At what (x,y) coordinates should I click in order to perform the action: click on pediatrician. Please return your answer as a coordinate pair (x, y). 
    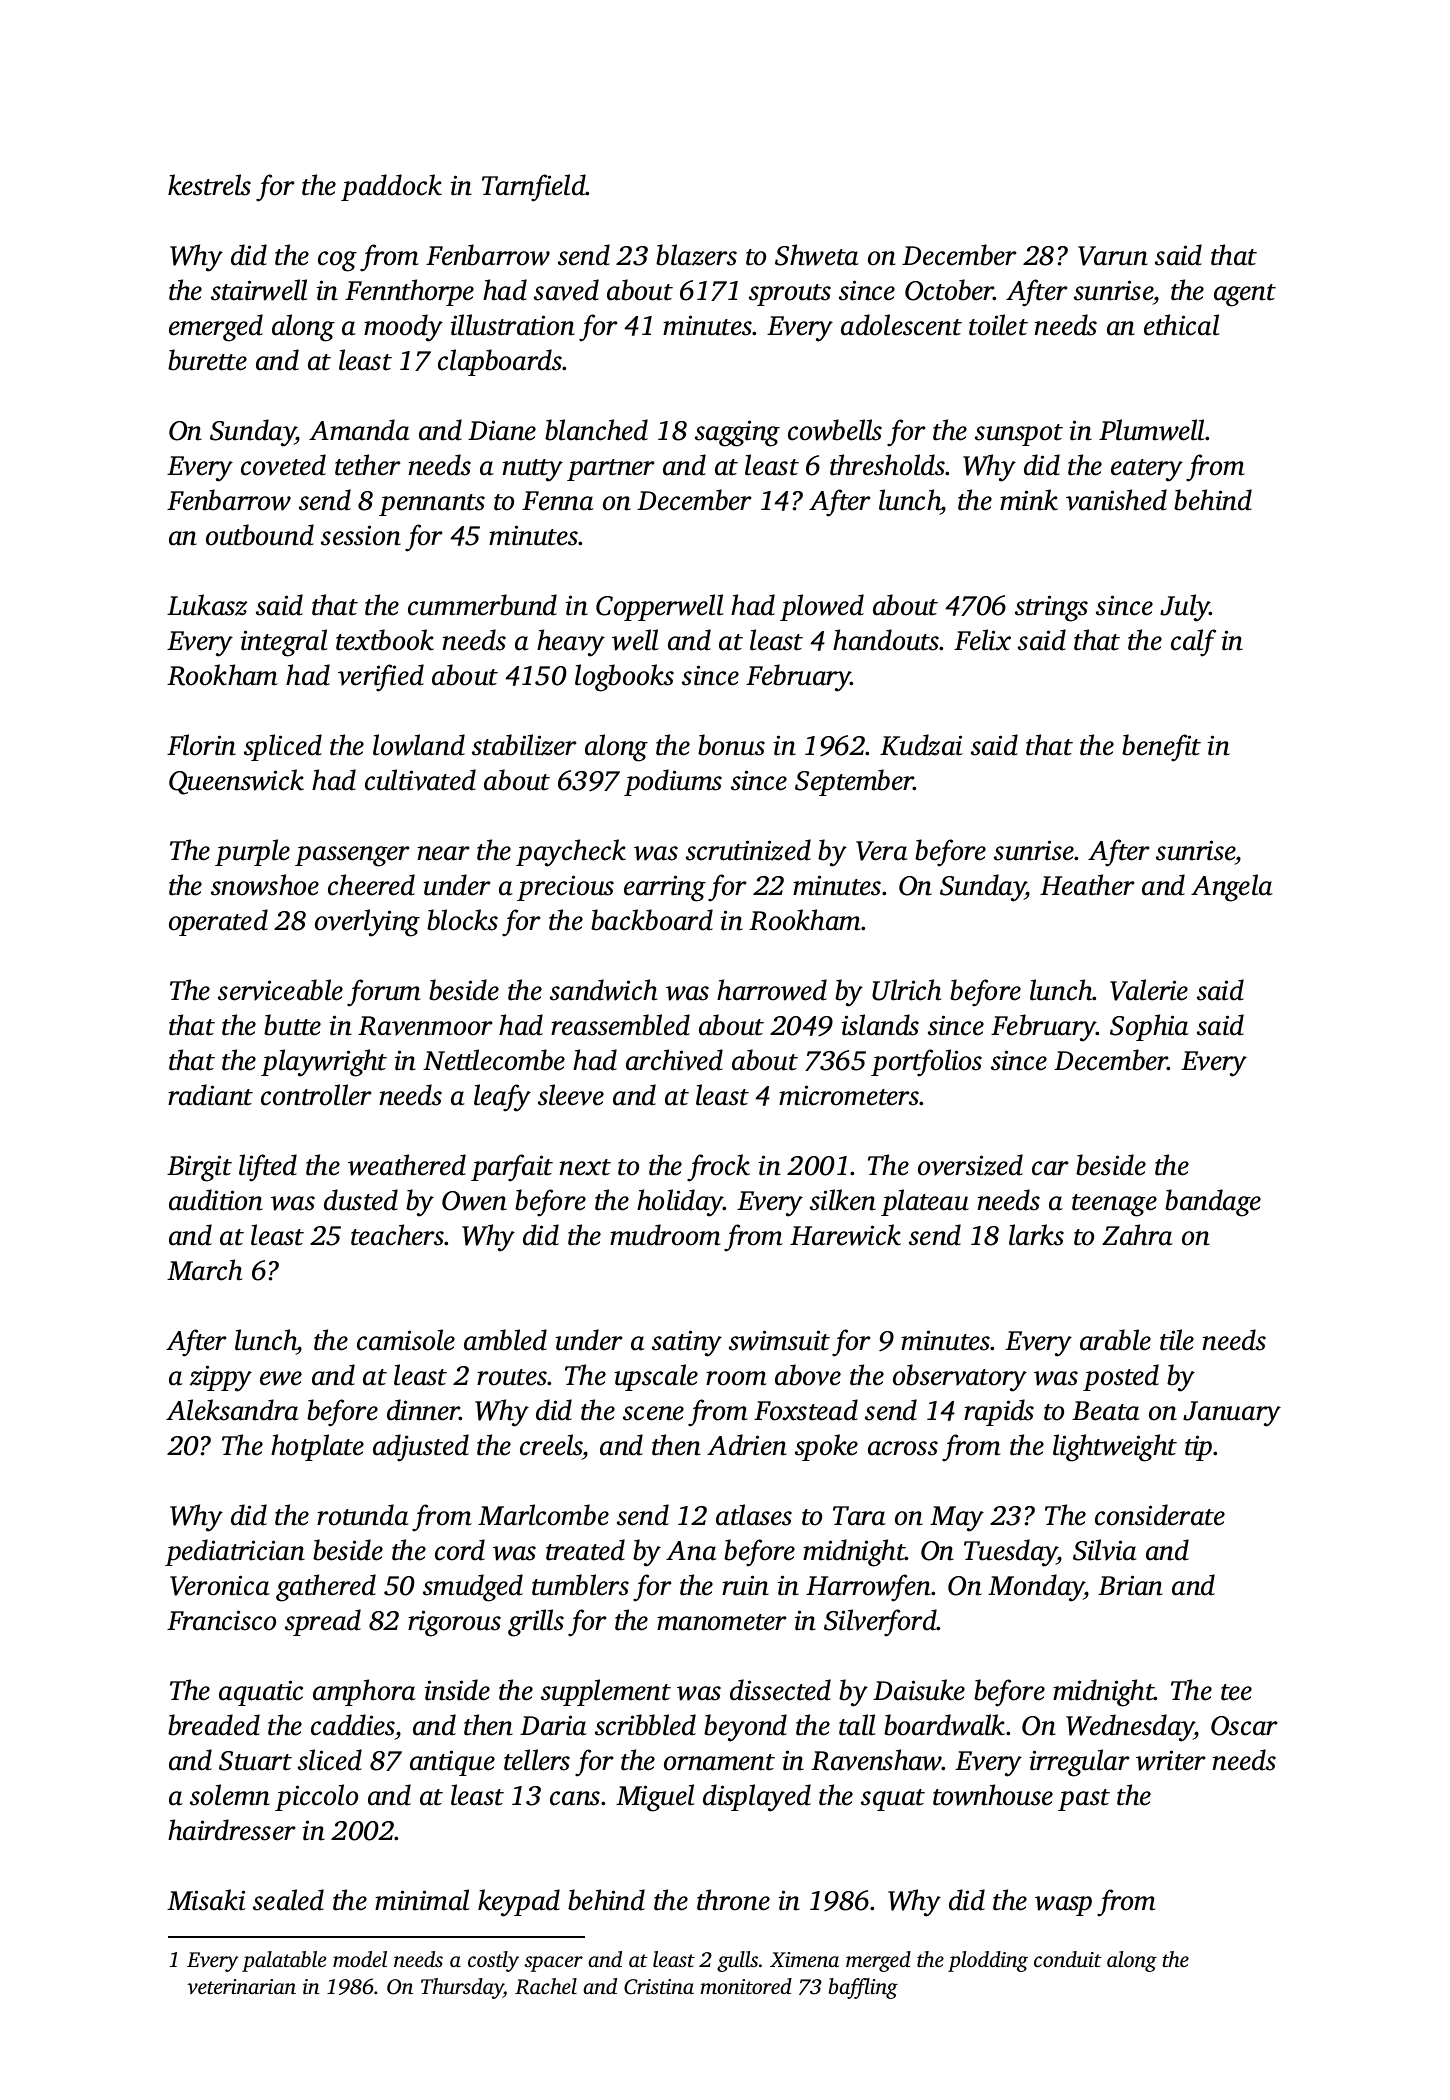
    Looking at the image, I should click on (235, 1552).
